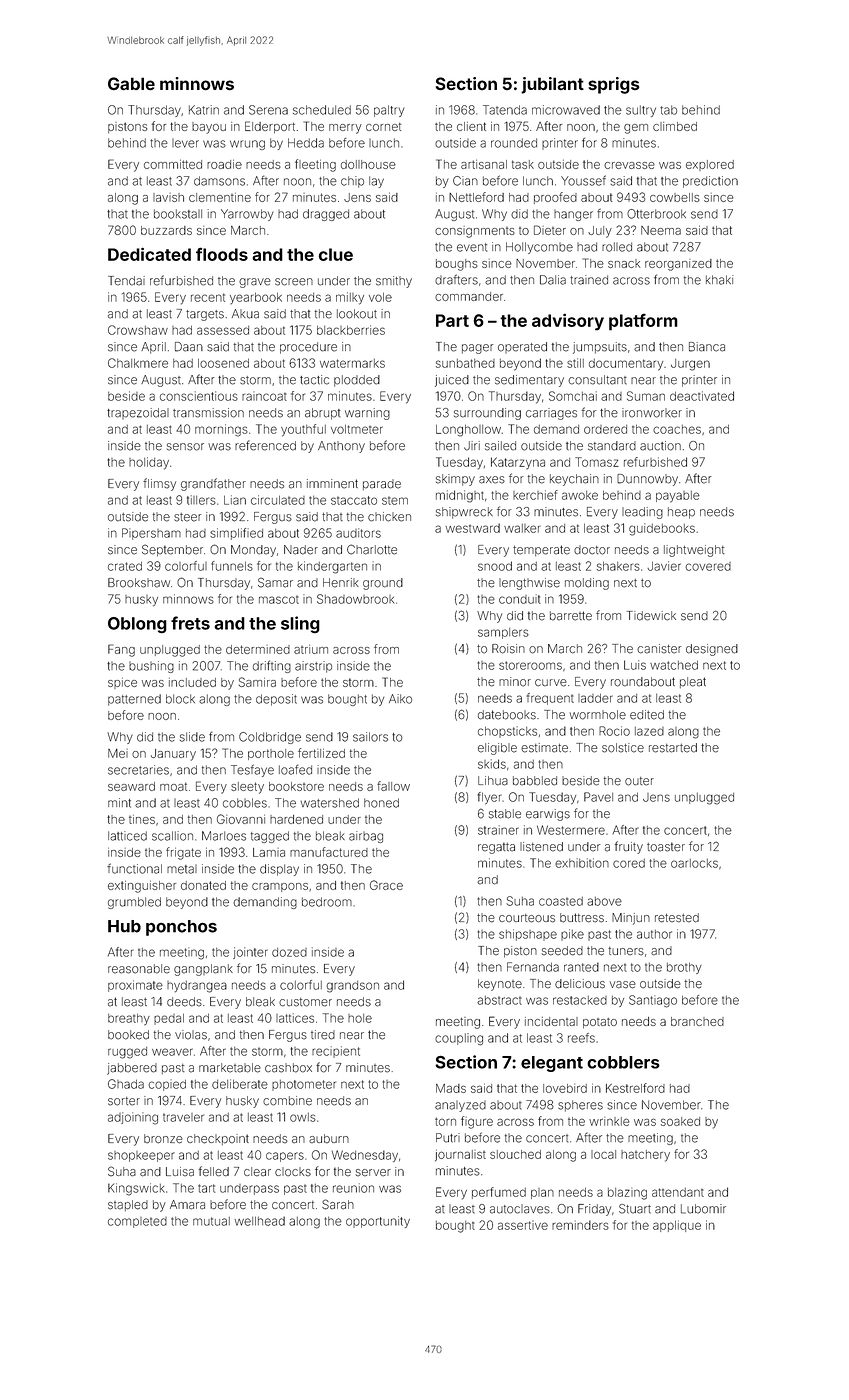  Describe the element at coordinates (484, 164) in the screenshot. I see `artisanal` at that location.
